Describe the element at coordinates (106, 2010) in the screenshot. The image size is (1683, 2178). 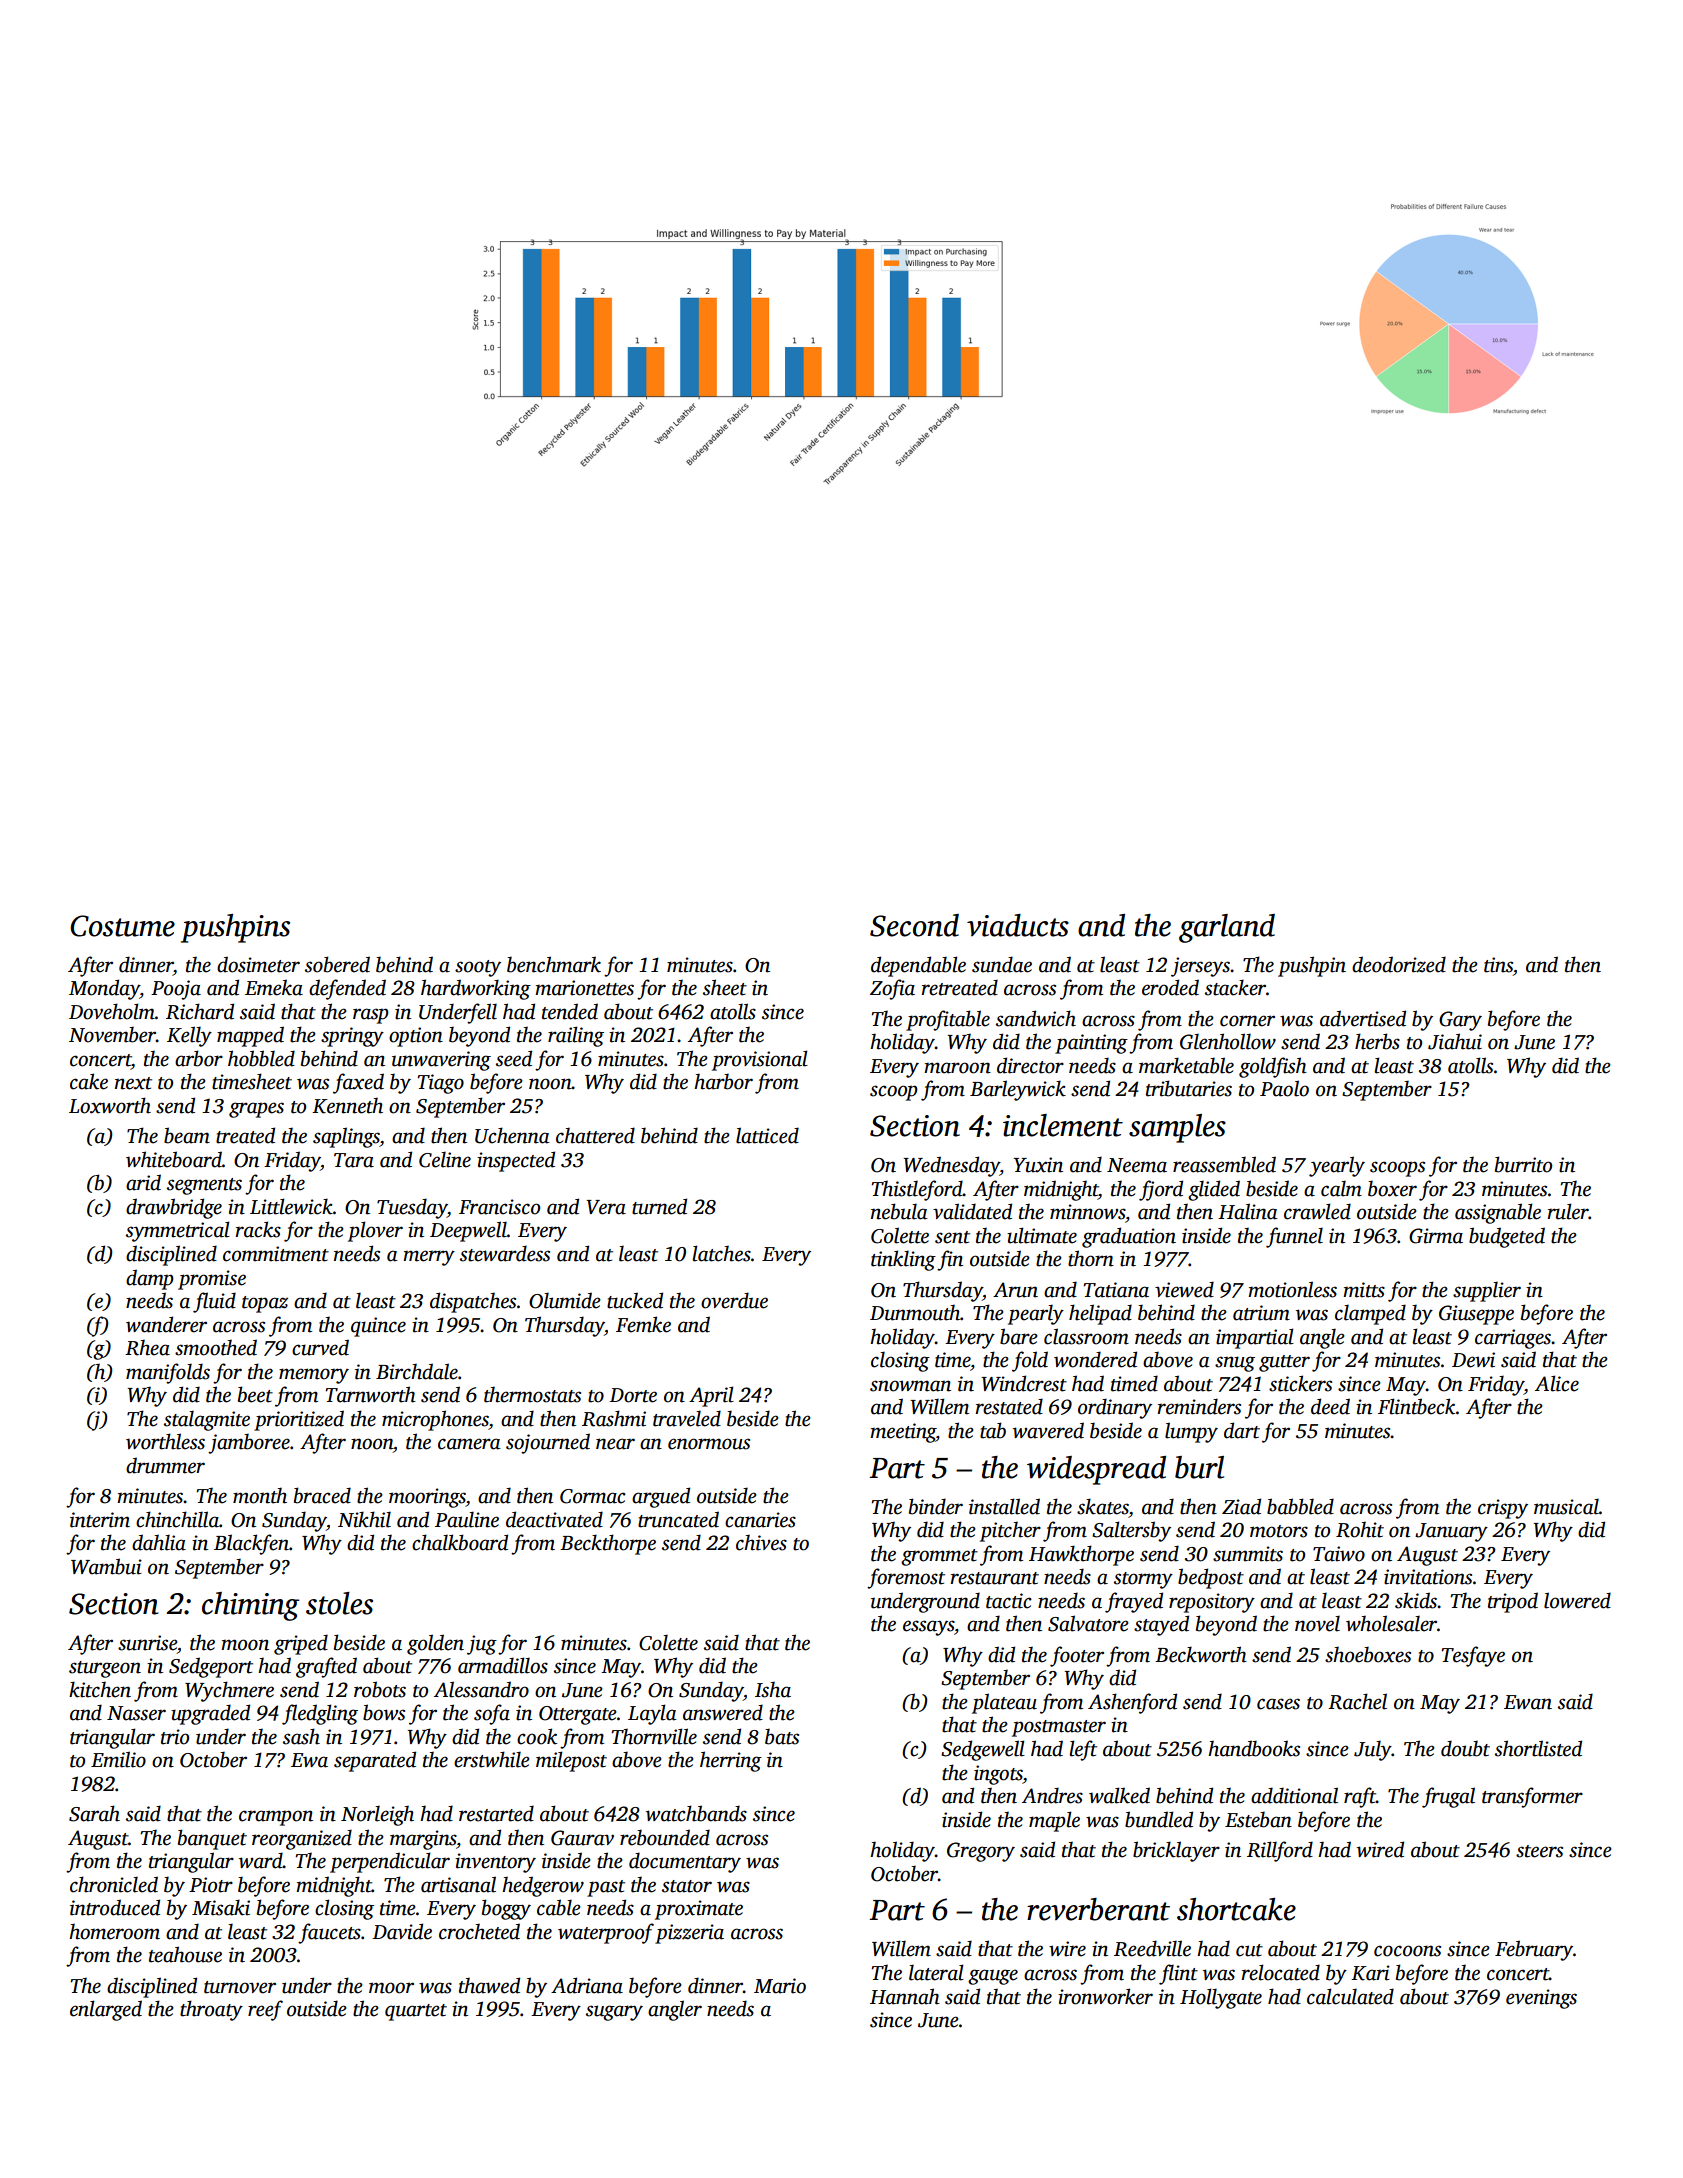
I see `enlarged` at that location.
